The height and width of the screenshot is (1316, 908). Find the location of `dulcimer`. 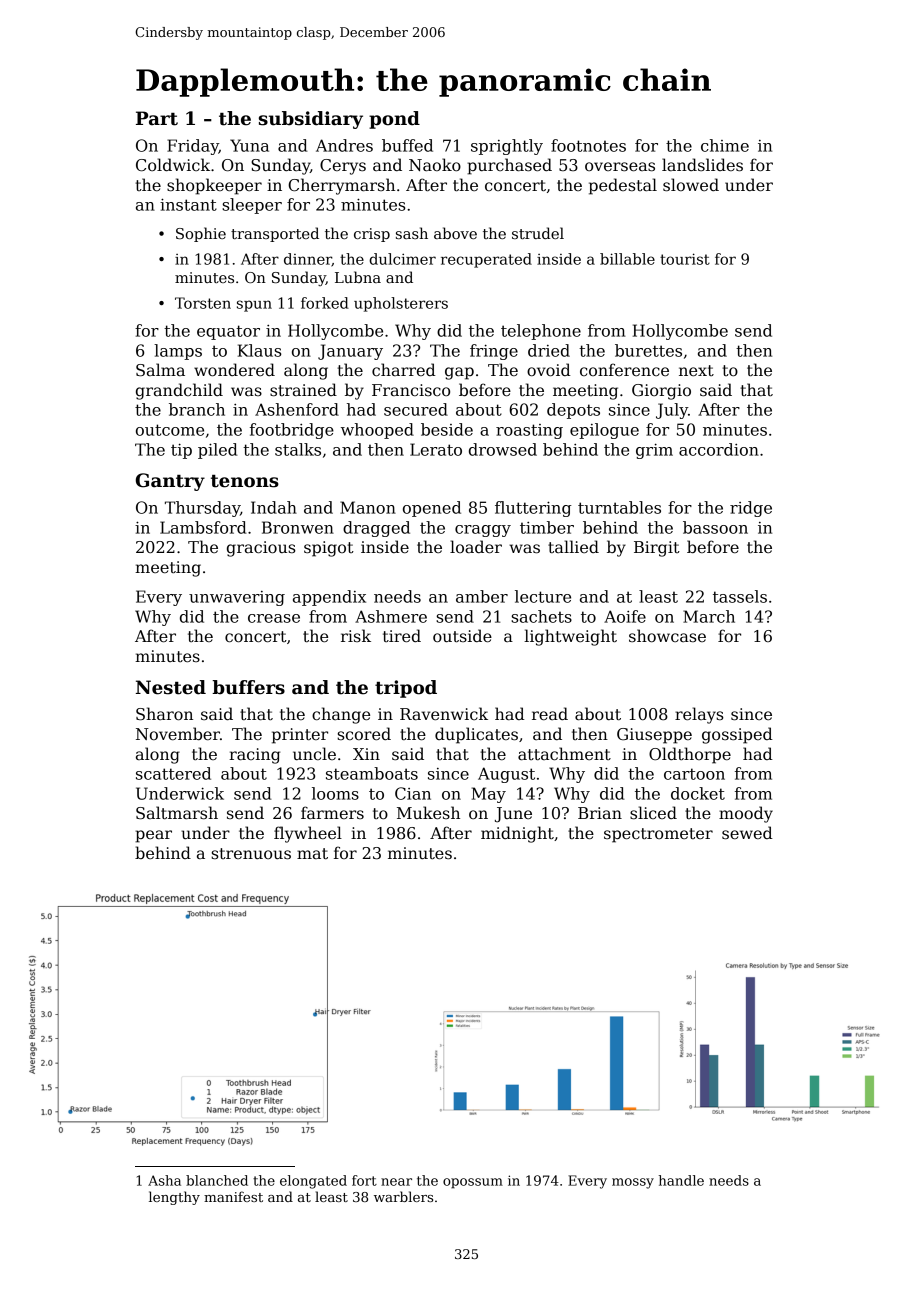

dulcimer is located at coordinates (402, 259).
